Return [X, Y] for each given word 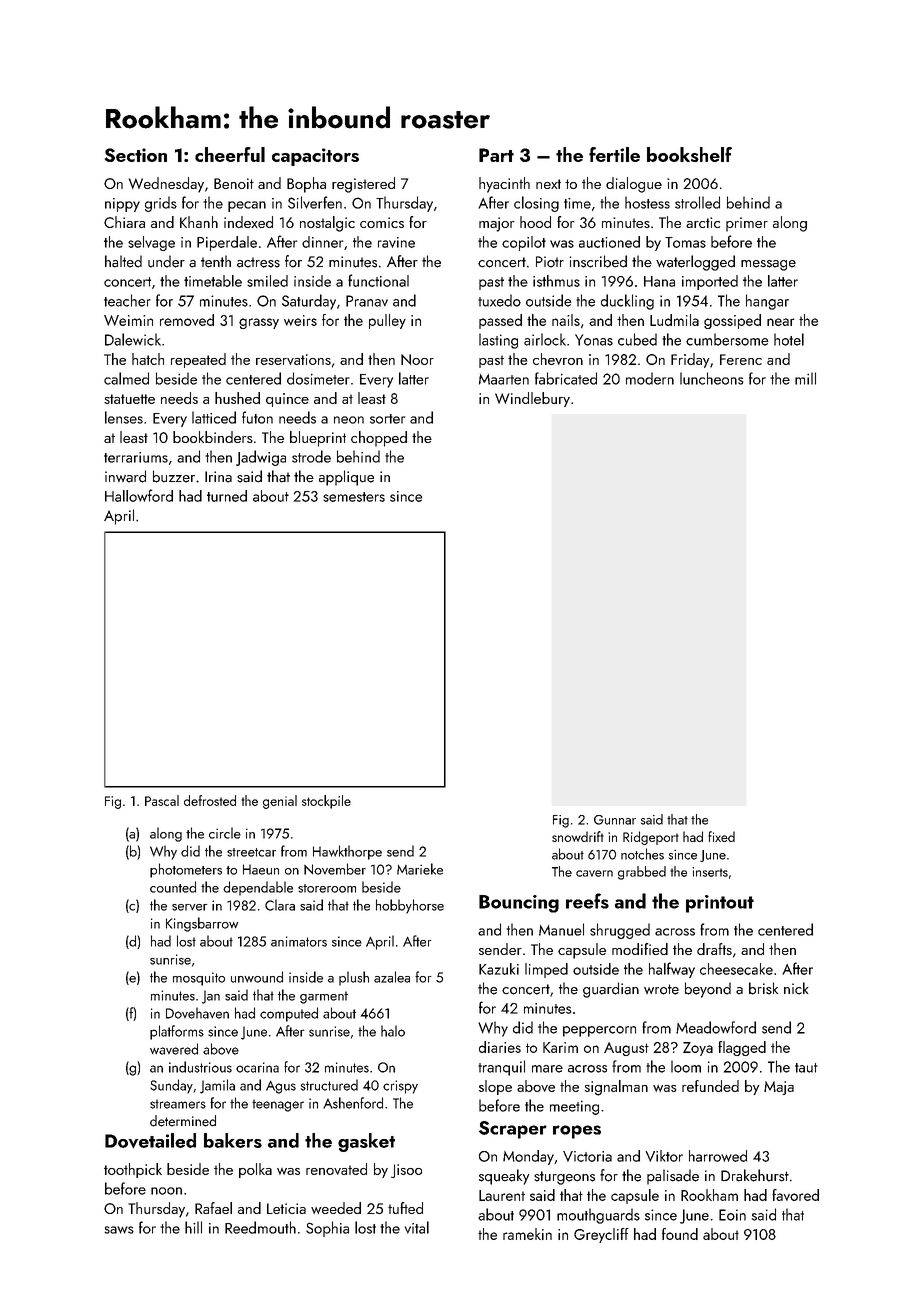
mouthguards [598, 1216]
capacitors [315, 157]
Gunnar [615, 820]
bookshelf [689, 154]
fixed [721, 836]
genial [280, 802]
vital [417, 1227]
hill [193, 1227]
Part [496, 155]
